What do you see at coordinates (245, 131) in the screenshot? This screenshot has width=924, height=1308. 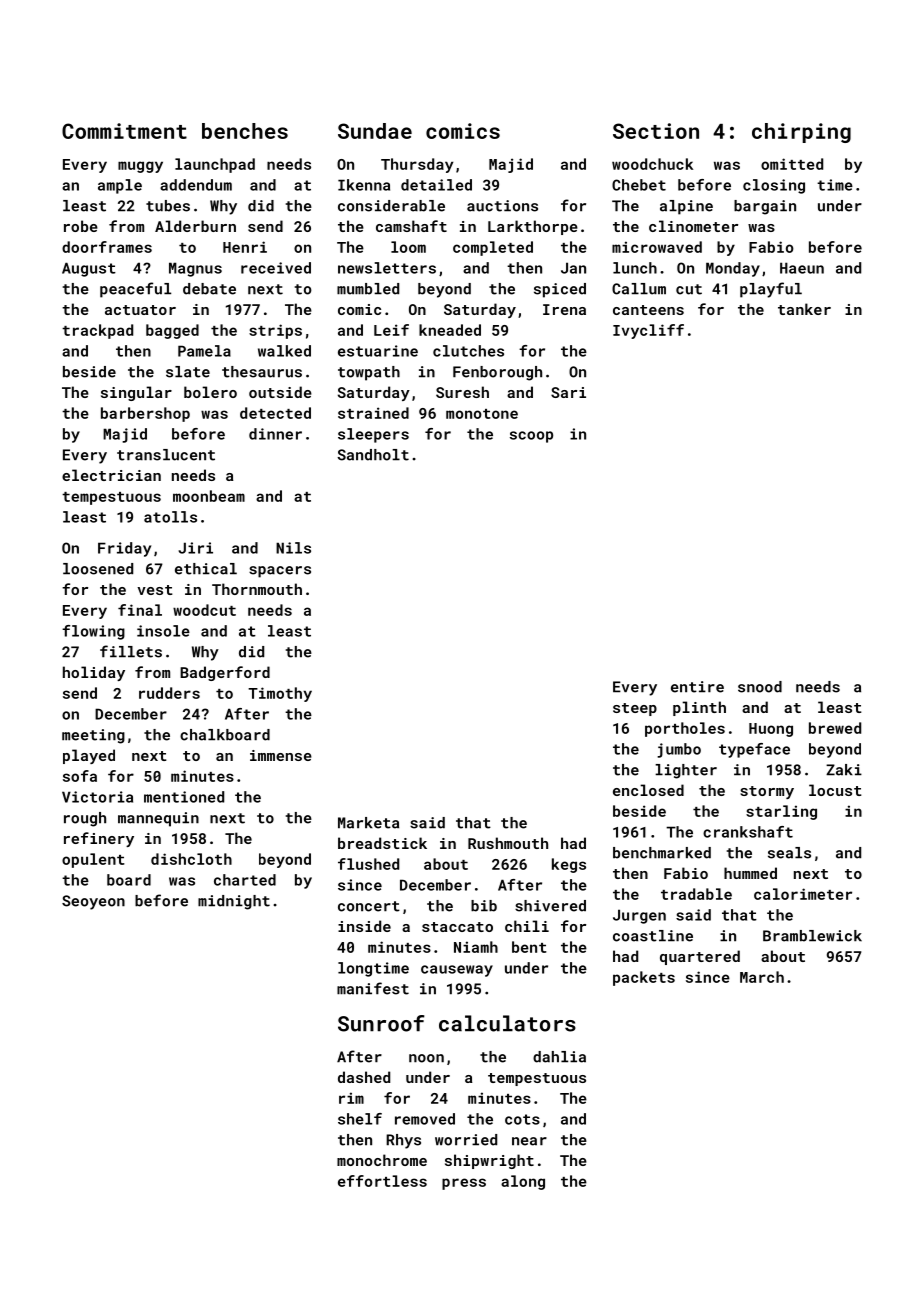 I see `benches` at bounding box center [245, 131].
